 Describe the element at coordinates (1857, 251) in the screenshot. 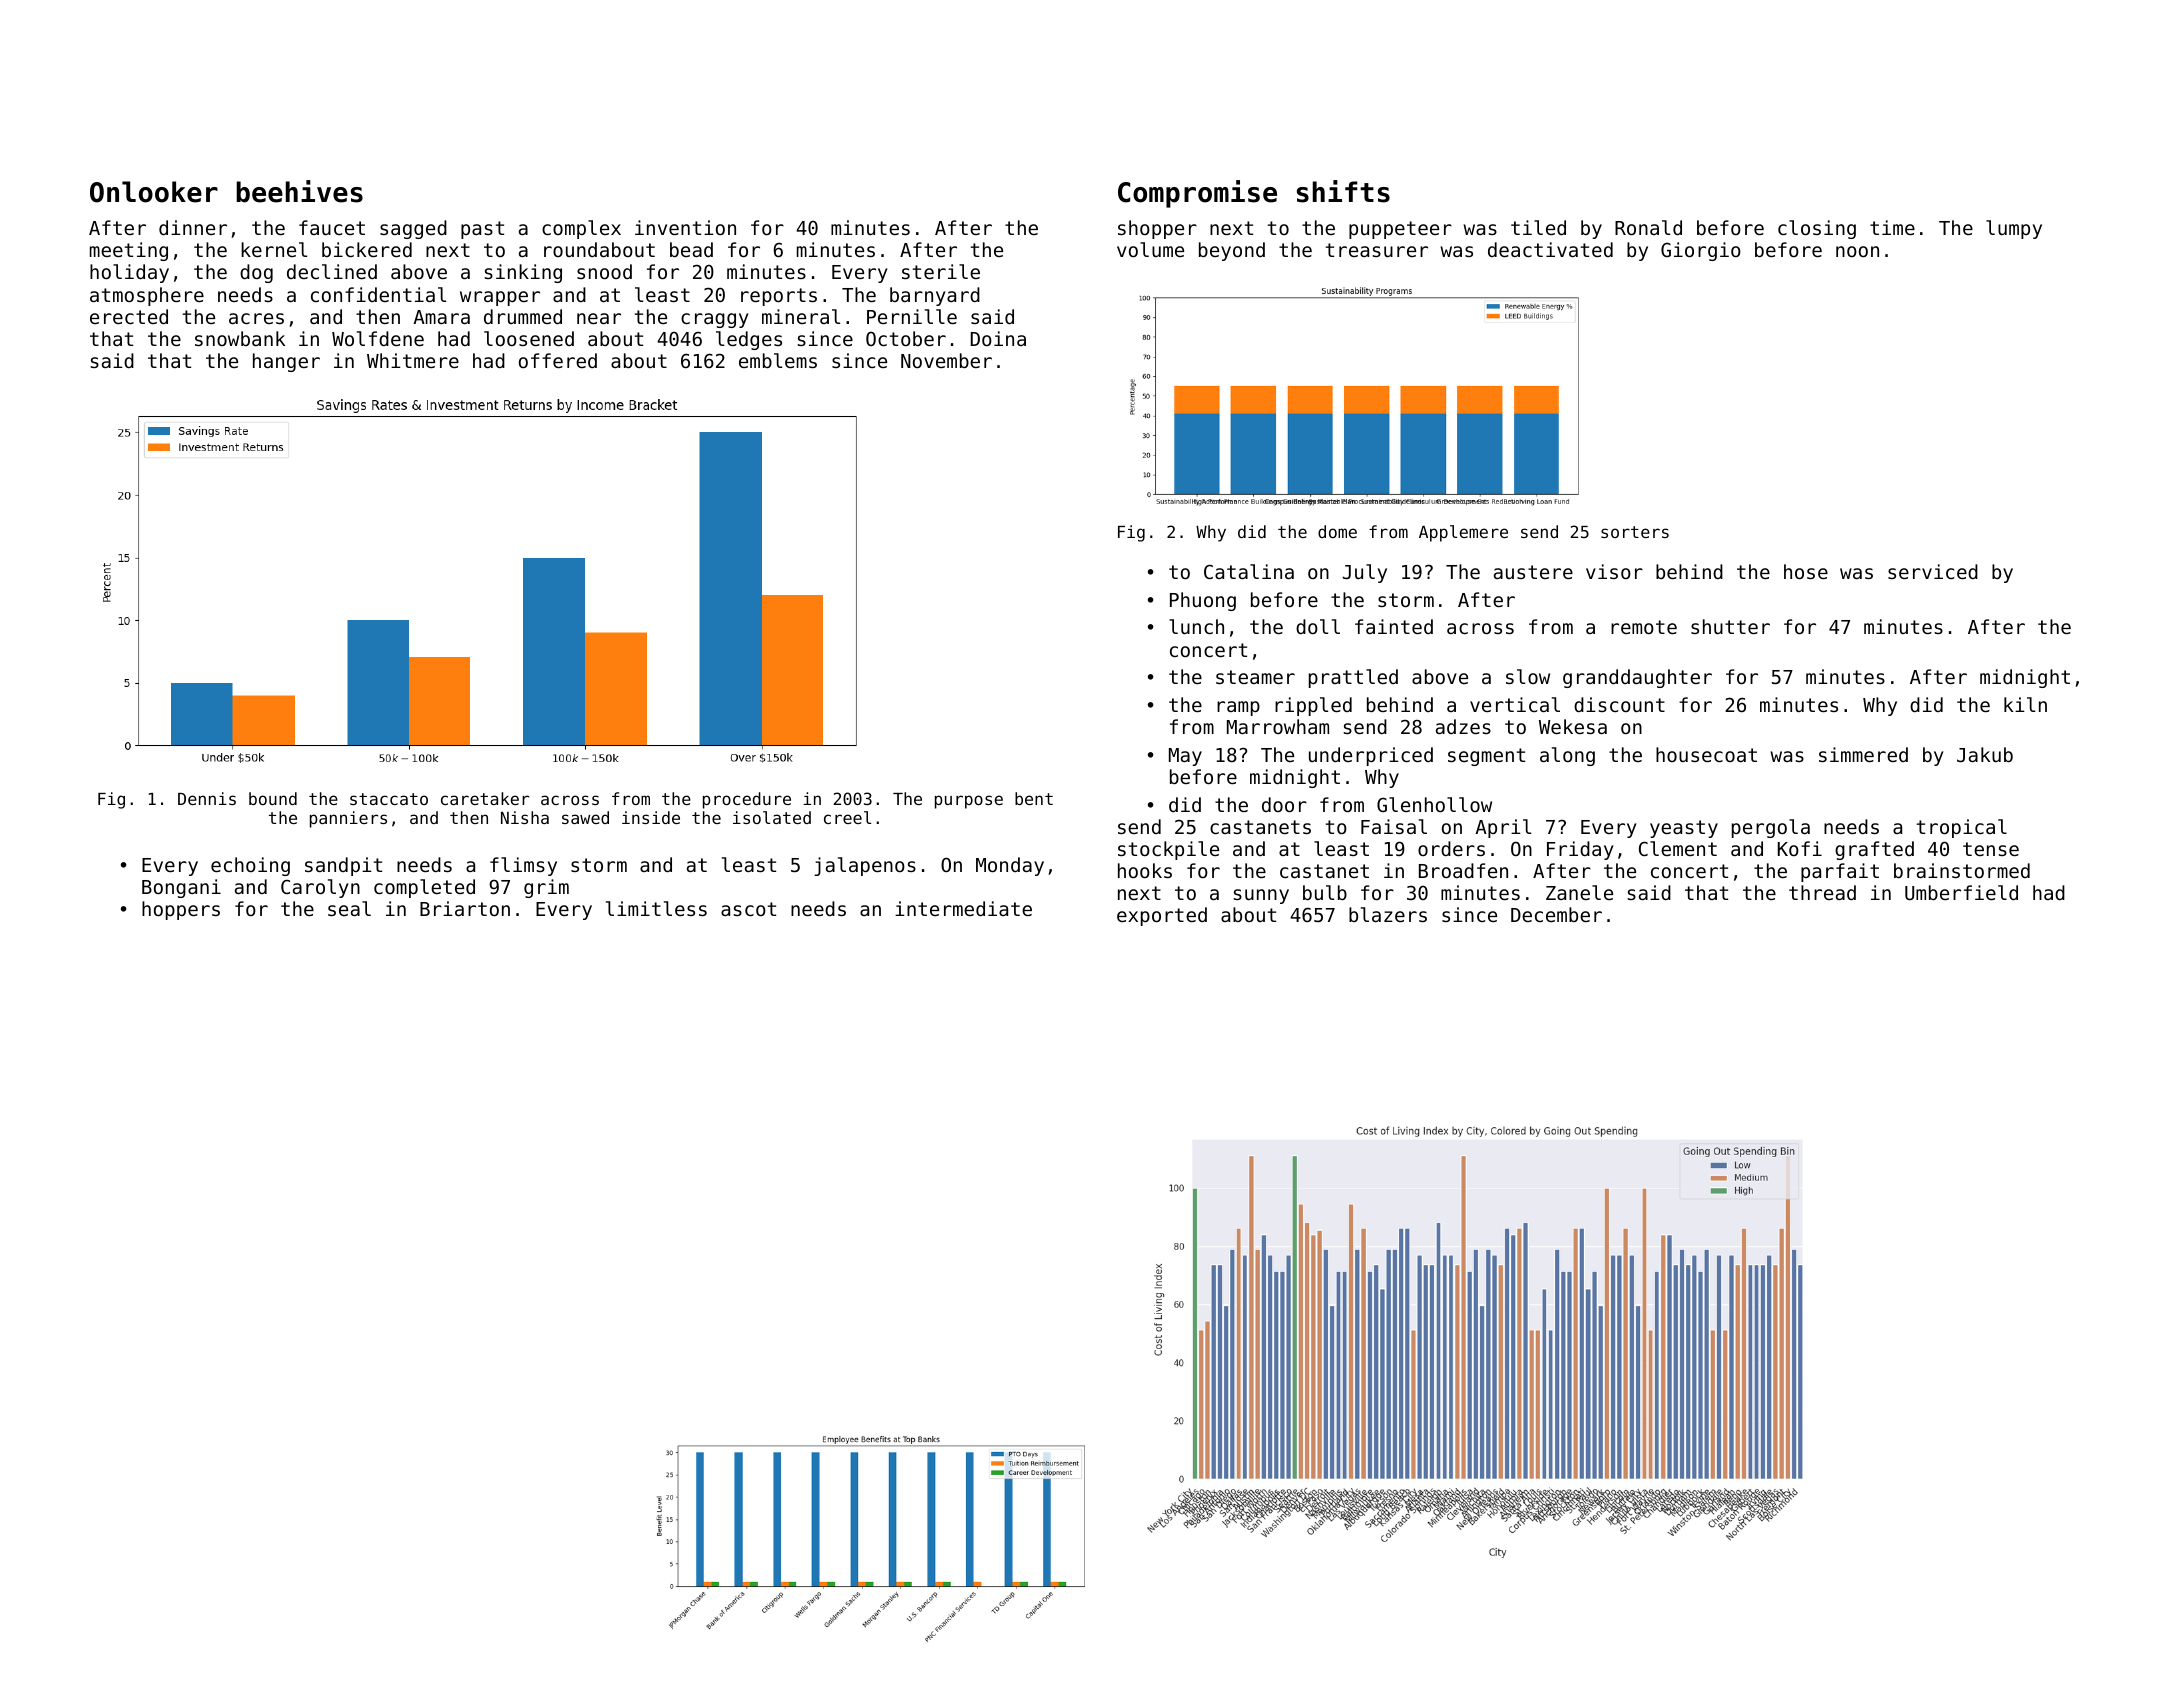

I see `noon` at that location.
